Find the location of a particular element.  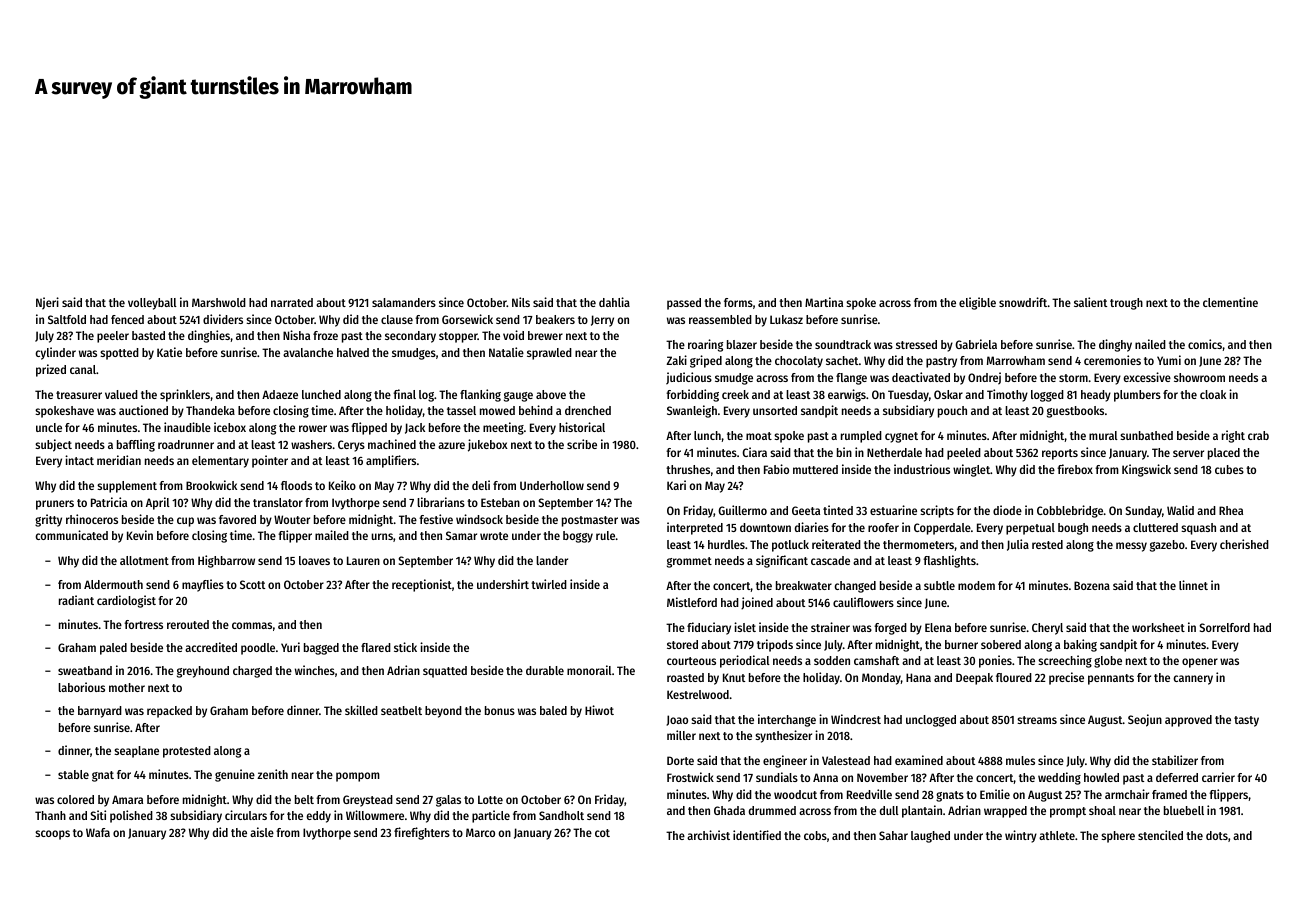

roaring is located at coordinates (705, 345).
